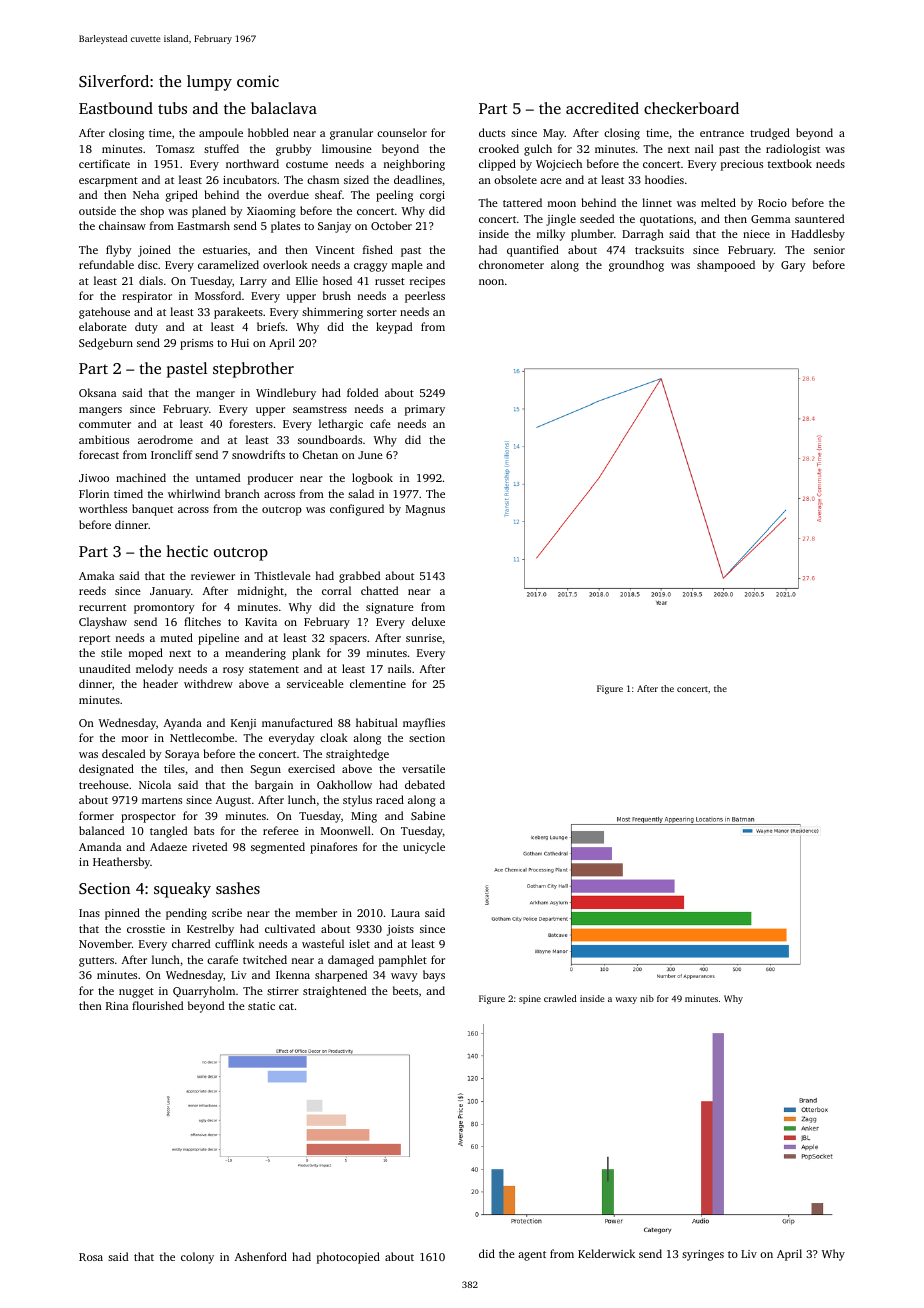 This screenshot has width=924, height=1308. What do you see at coordinates (106, 770) in the screenshot?
I see `designated` at bounding box center [106, 770].
